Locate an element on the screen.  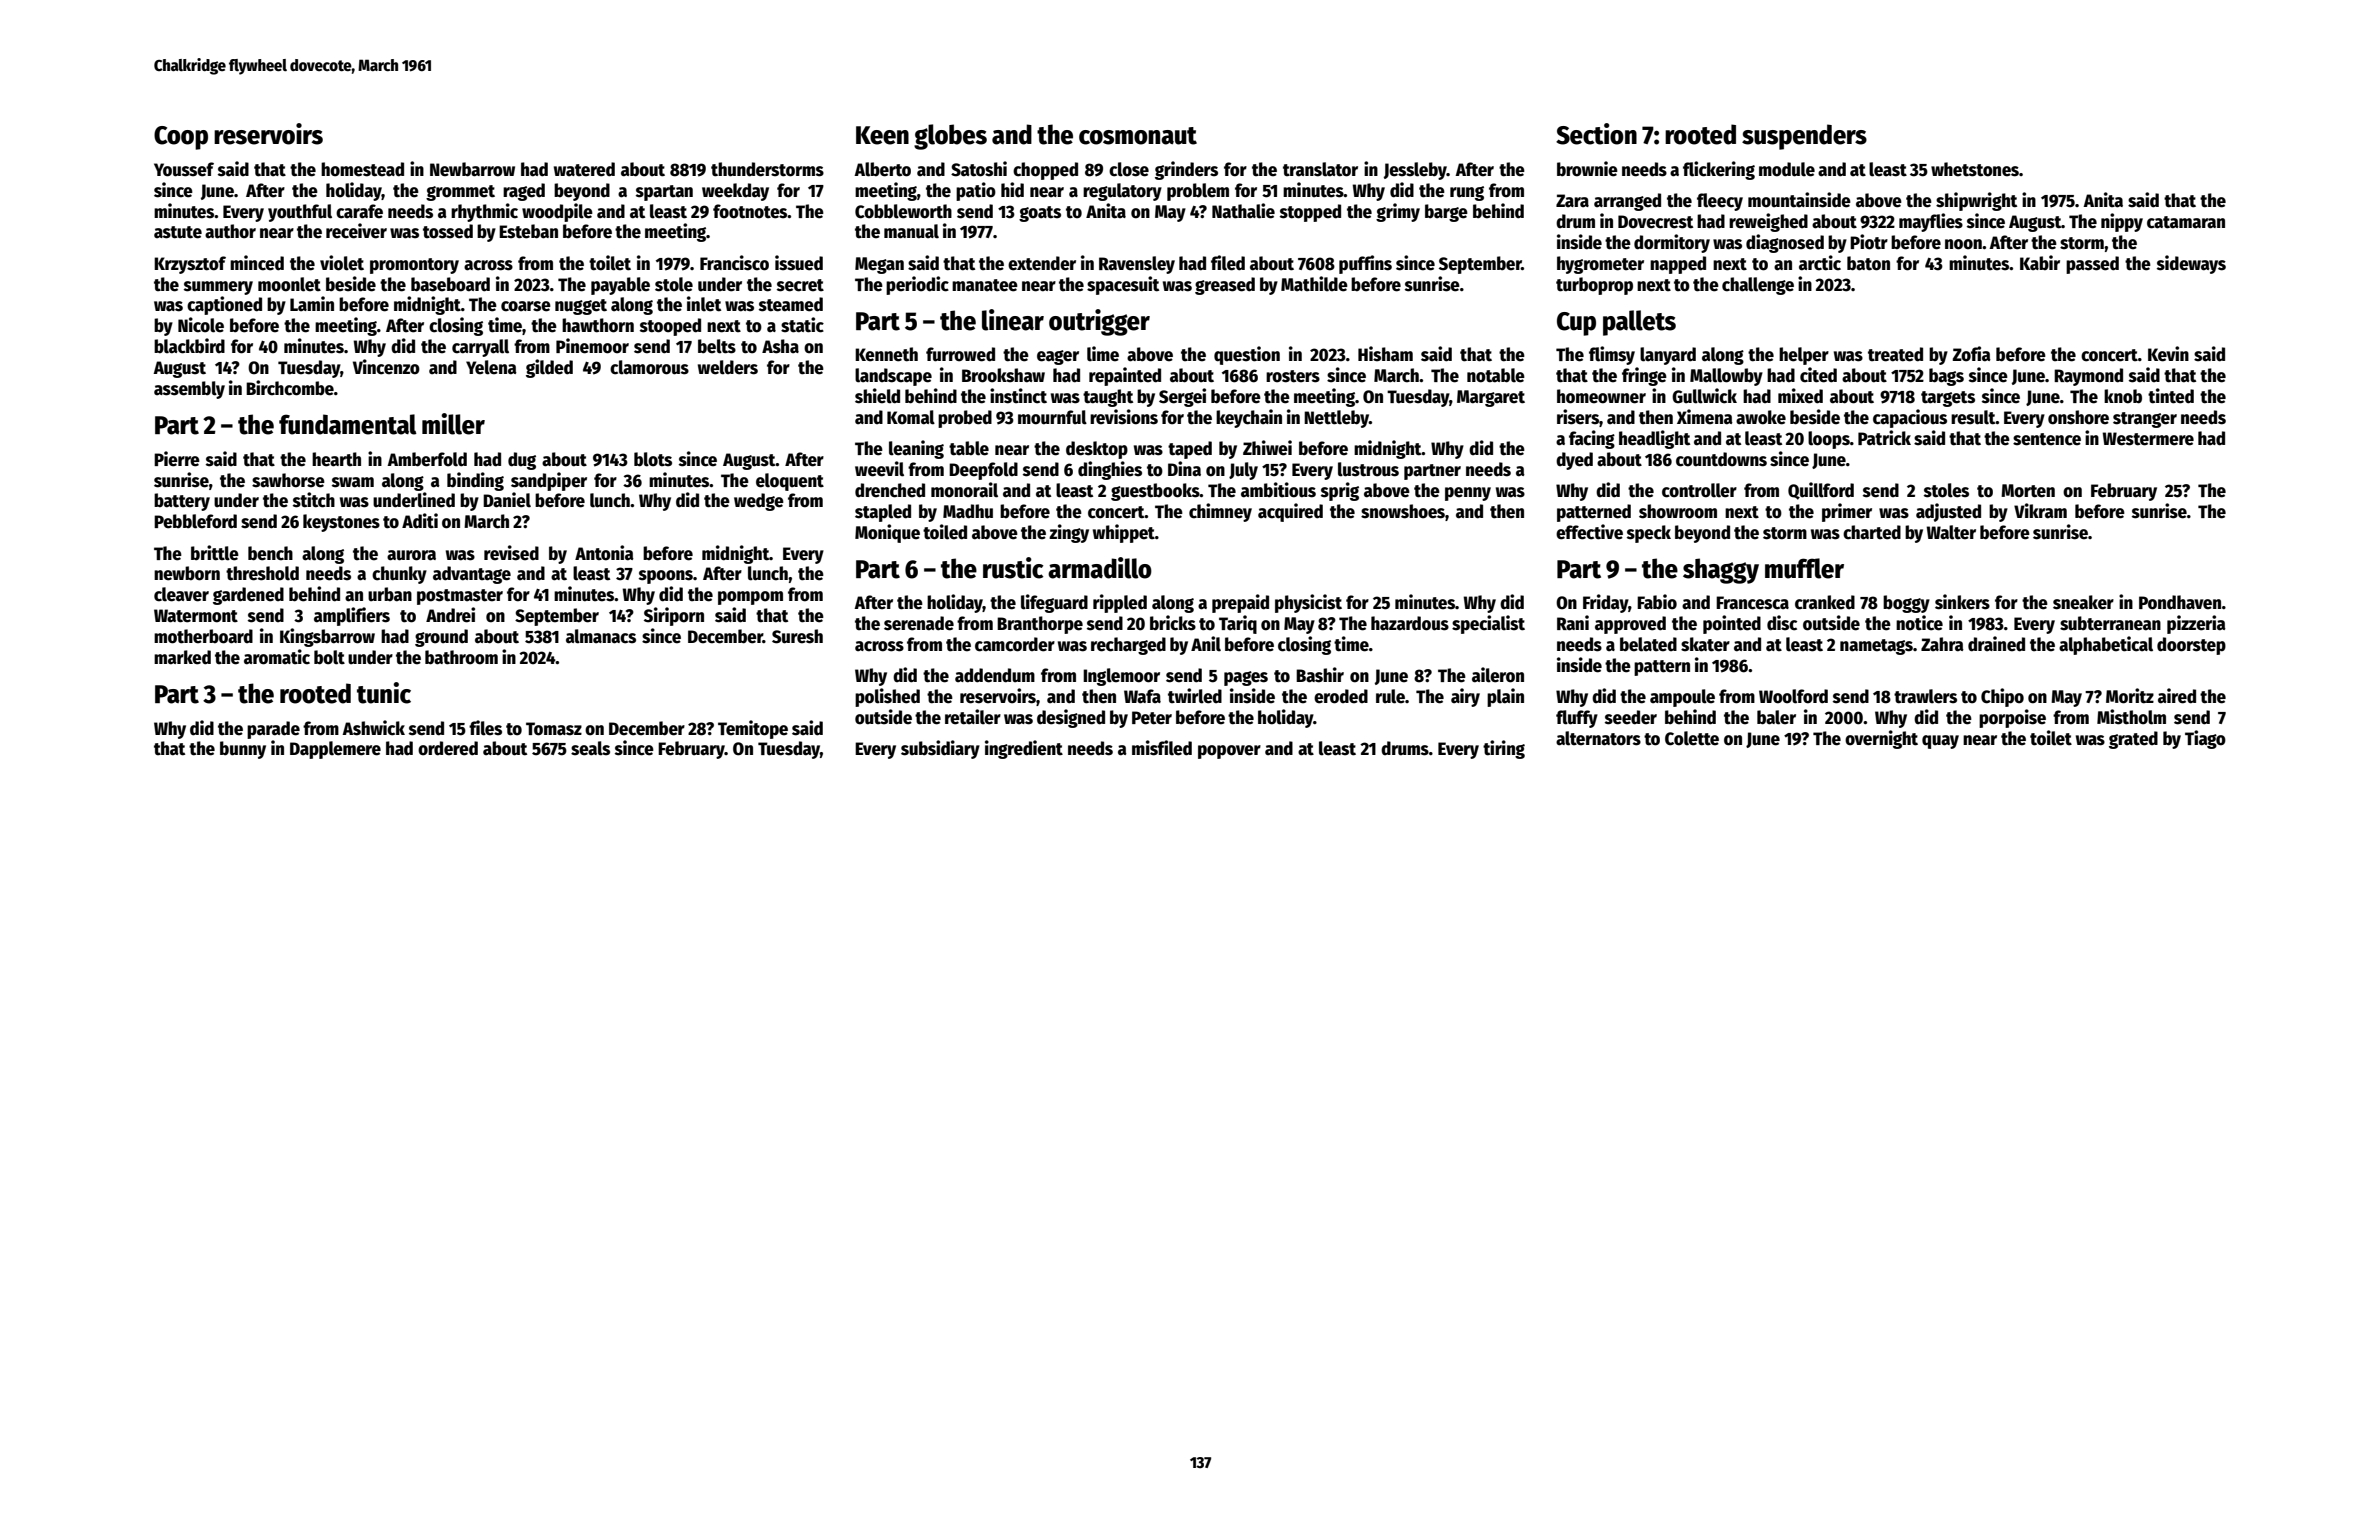
parade is located at coordinates (273, 730).
